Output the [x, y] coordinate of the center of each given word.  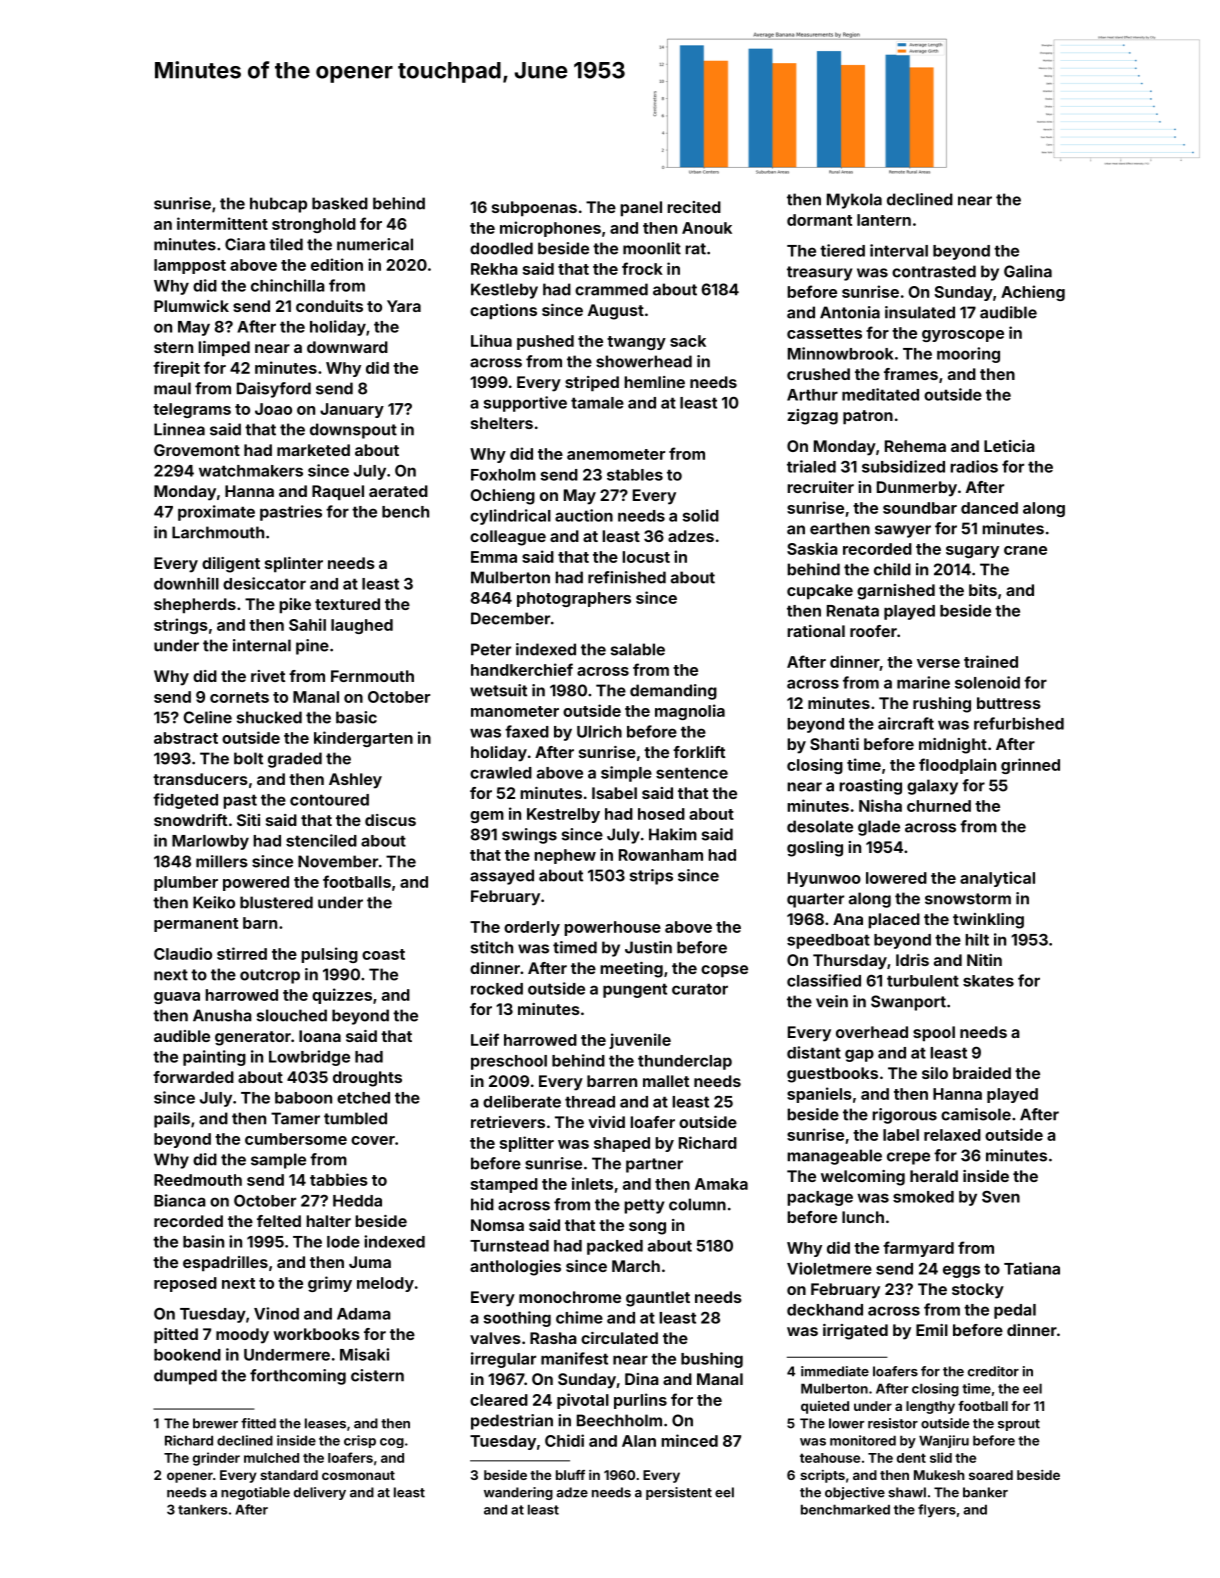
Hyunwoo [824, 879]
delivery [320, 1493]
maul [172, 388]
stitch [492, 947]
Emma [494, 557]
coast [383, 954]
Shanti [834, 744]
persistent [679, 1493]
